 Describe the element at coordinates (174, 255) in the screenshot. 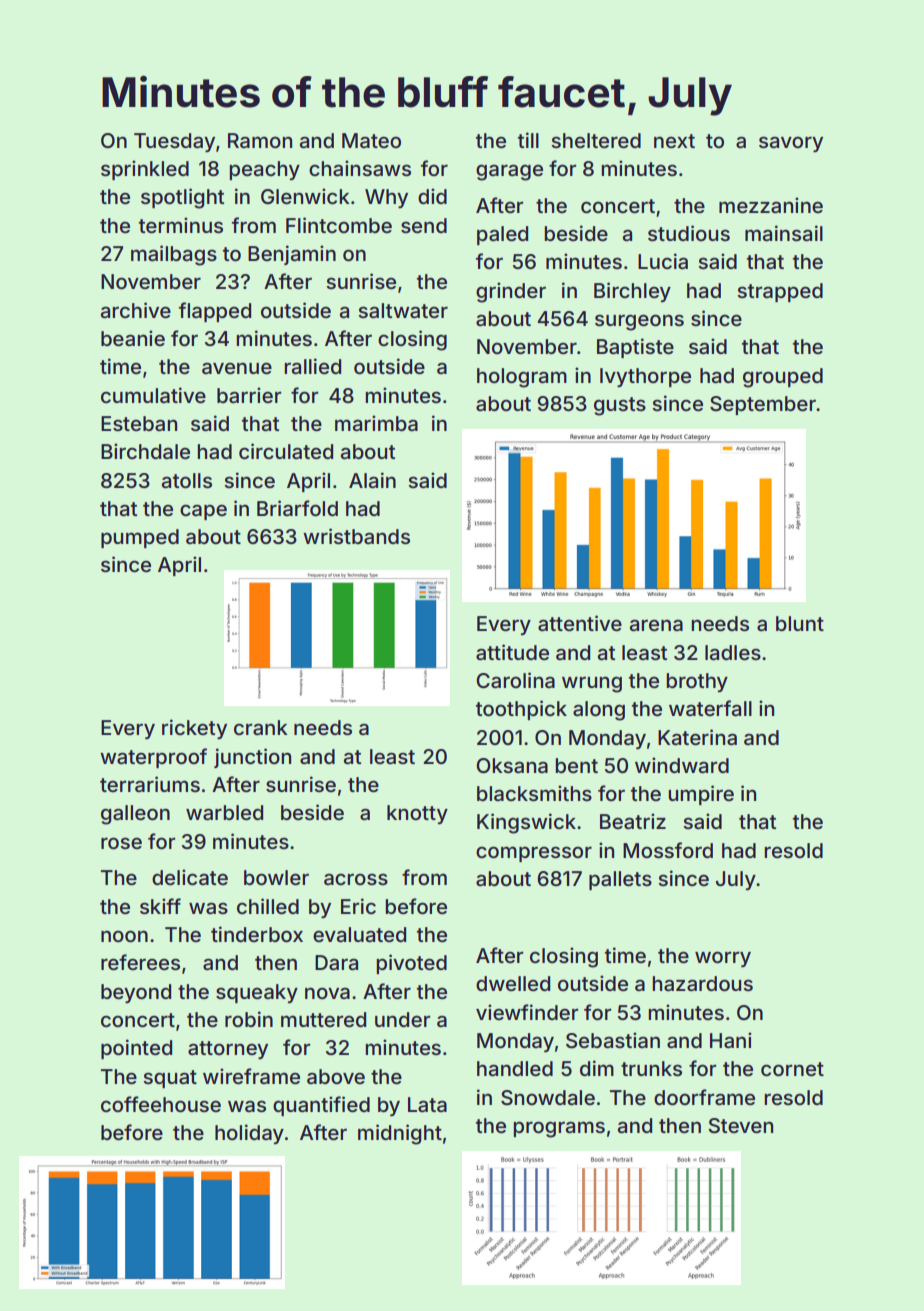

I see `mailbags` at that location.
